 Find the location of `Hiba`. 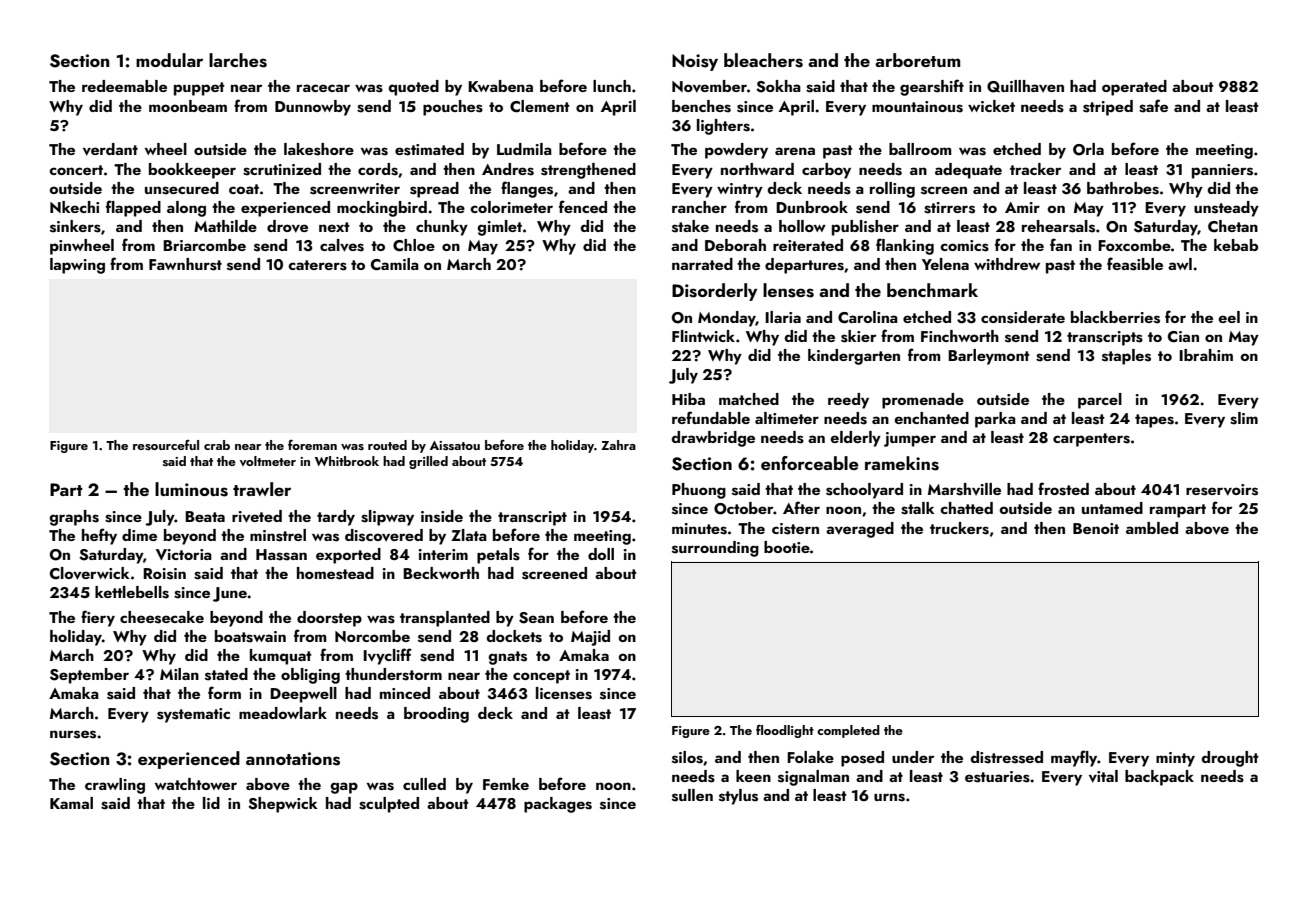

Hiba is located at coordinates (688, 399).
